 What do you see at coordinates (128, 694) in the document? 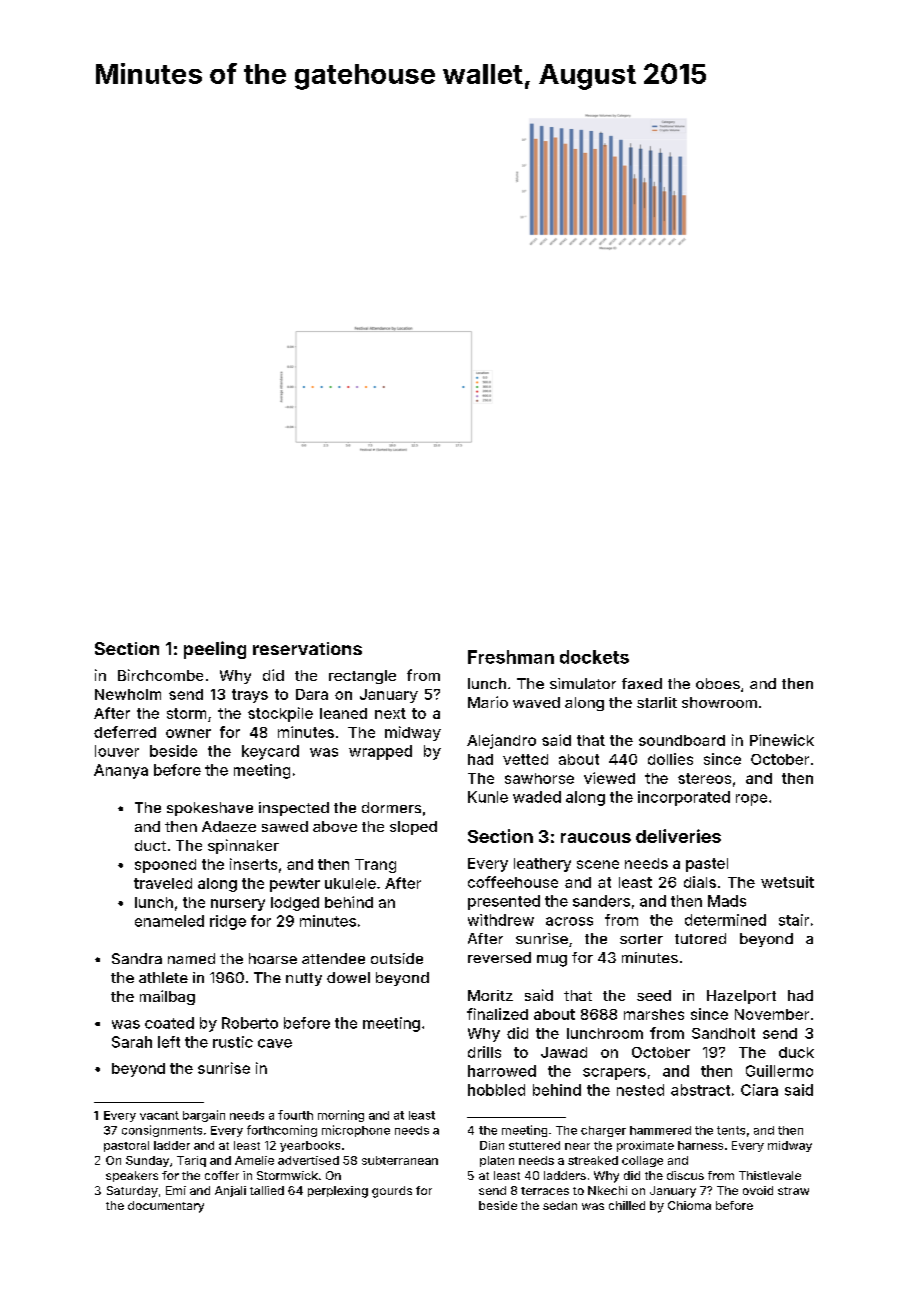
I see `Newholm` at bounding box center [128, 694].
